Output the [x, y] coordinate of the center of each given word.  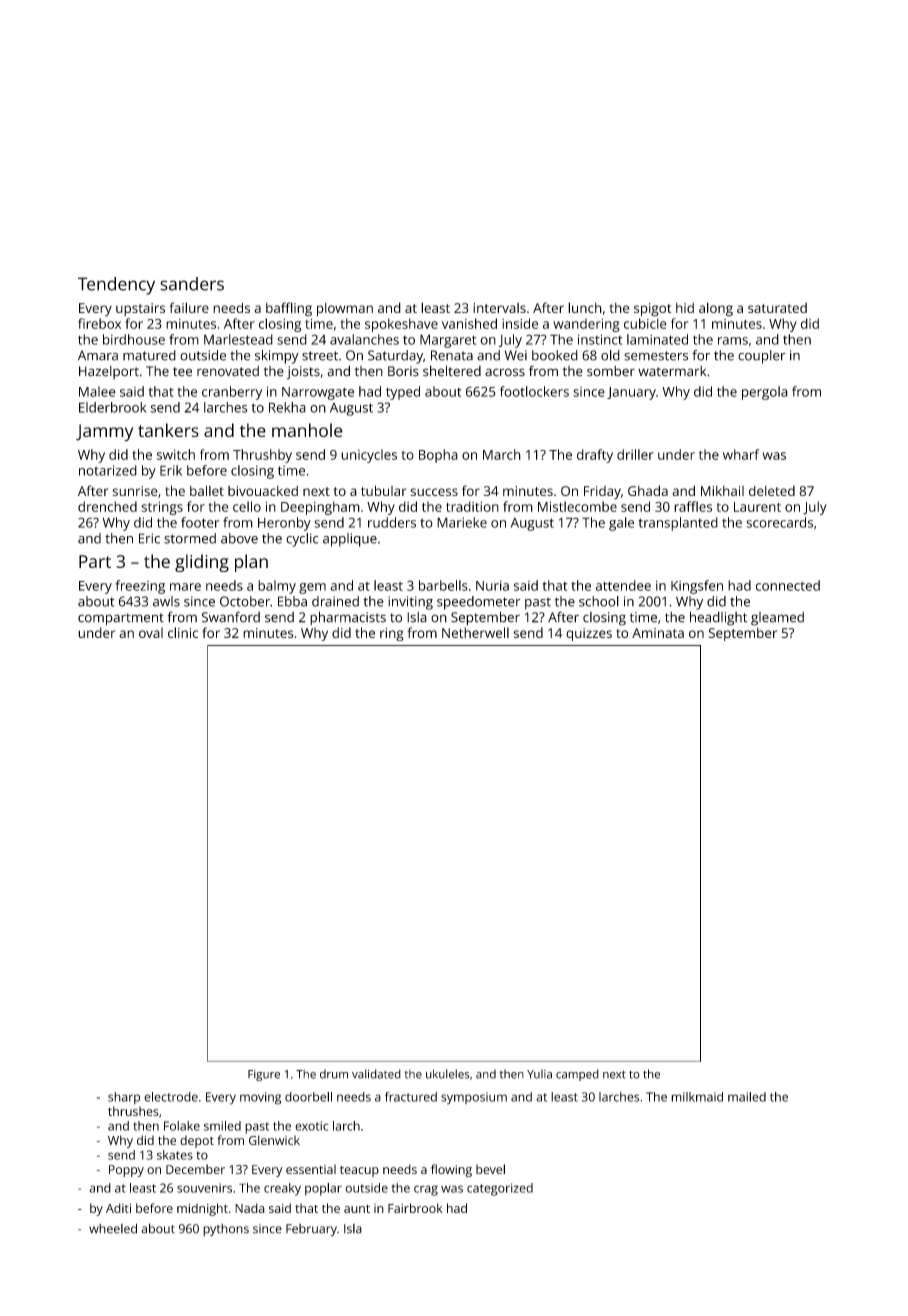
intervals [499, 308]
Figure [264, 1075]
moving [260, 1098]
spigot [653, 310]
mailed [747, 1097]
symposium [474, 1098]
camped [577, 1075]
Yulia [539, 1074]
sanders [192, 284]
